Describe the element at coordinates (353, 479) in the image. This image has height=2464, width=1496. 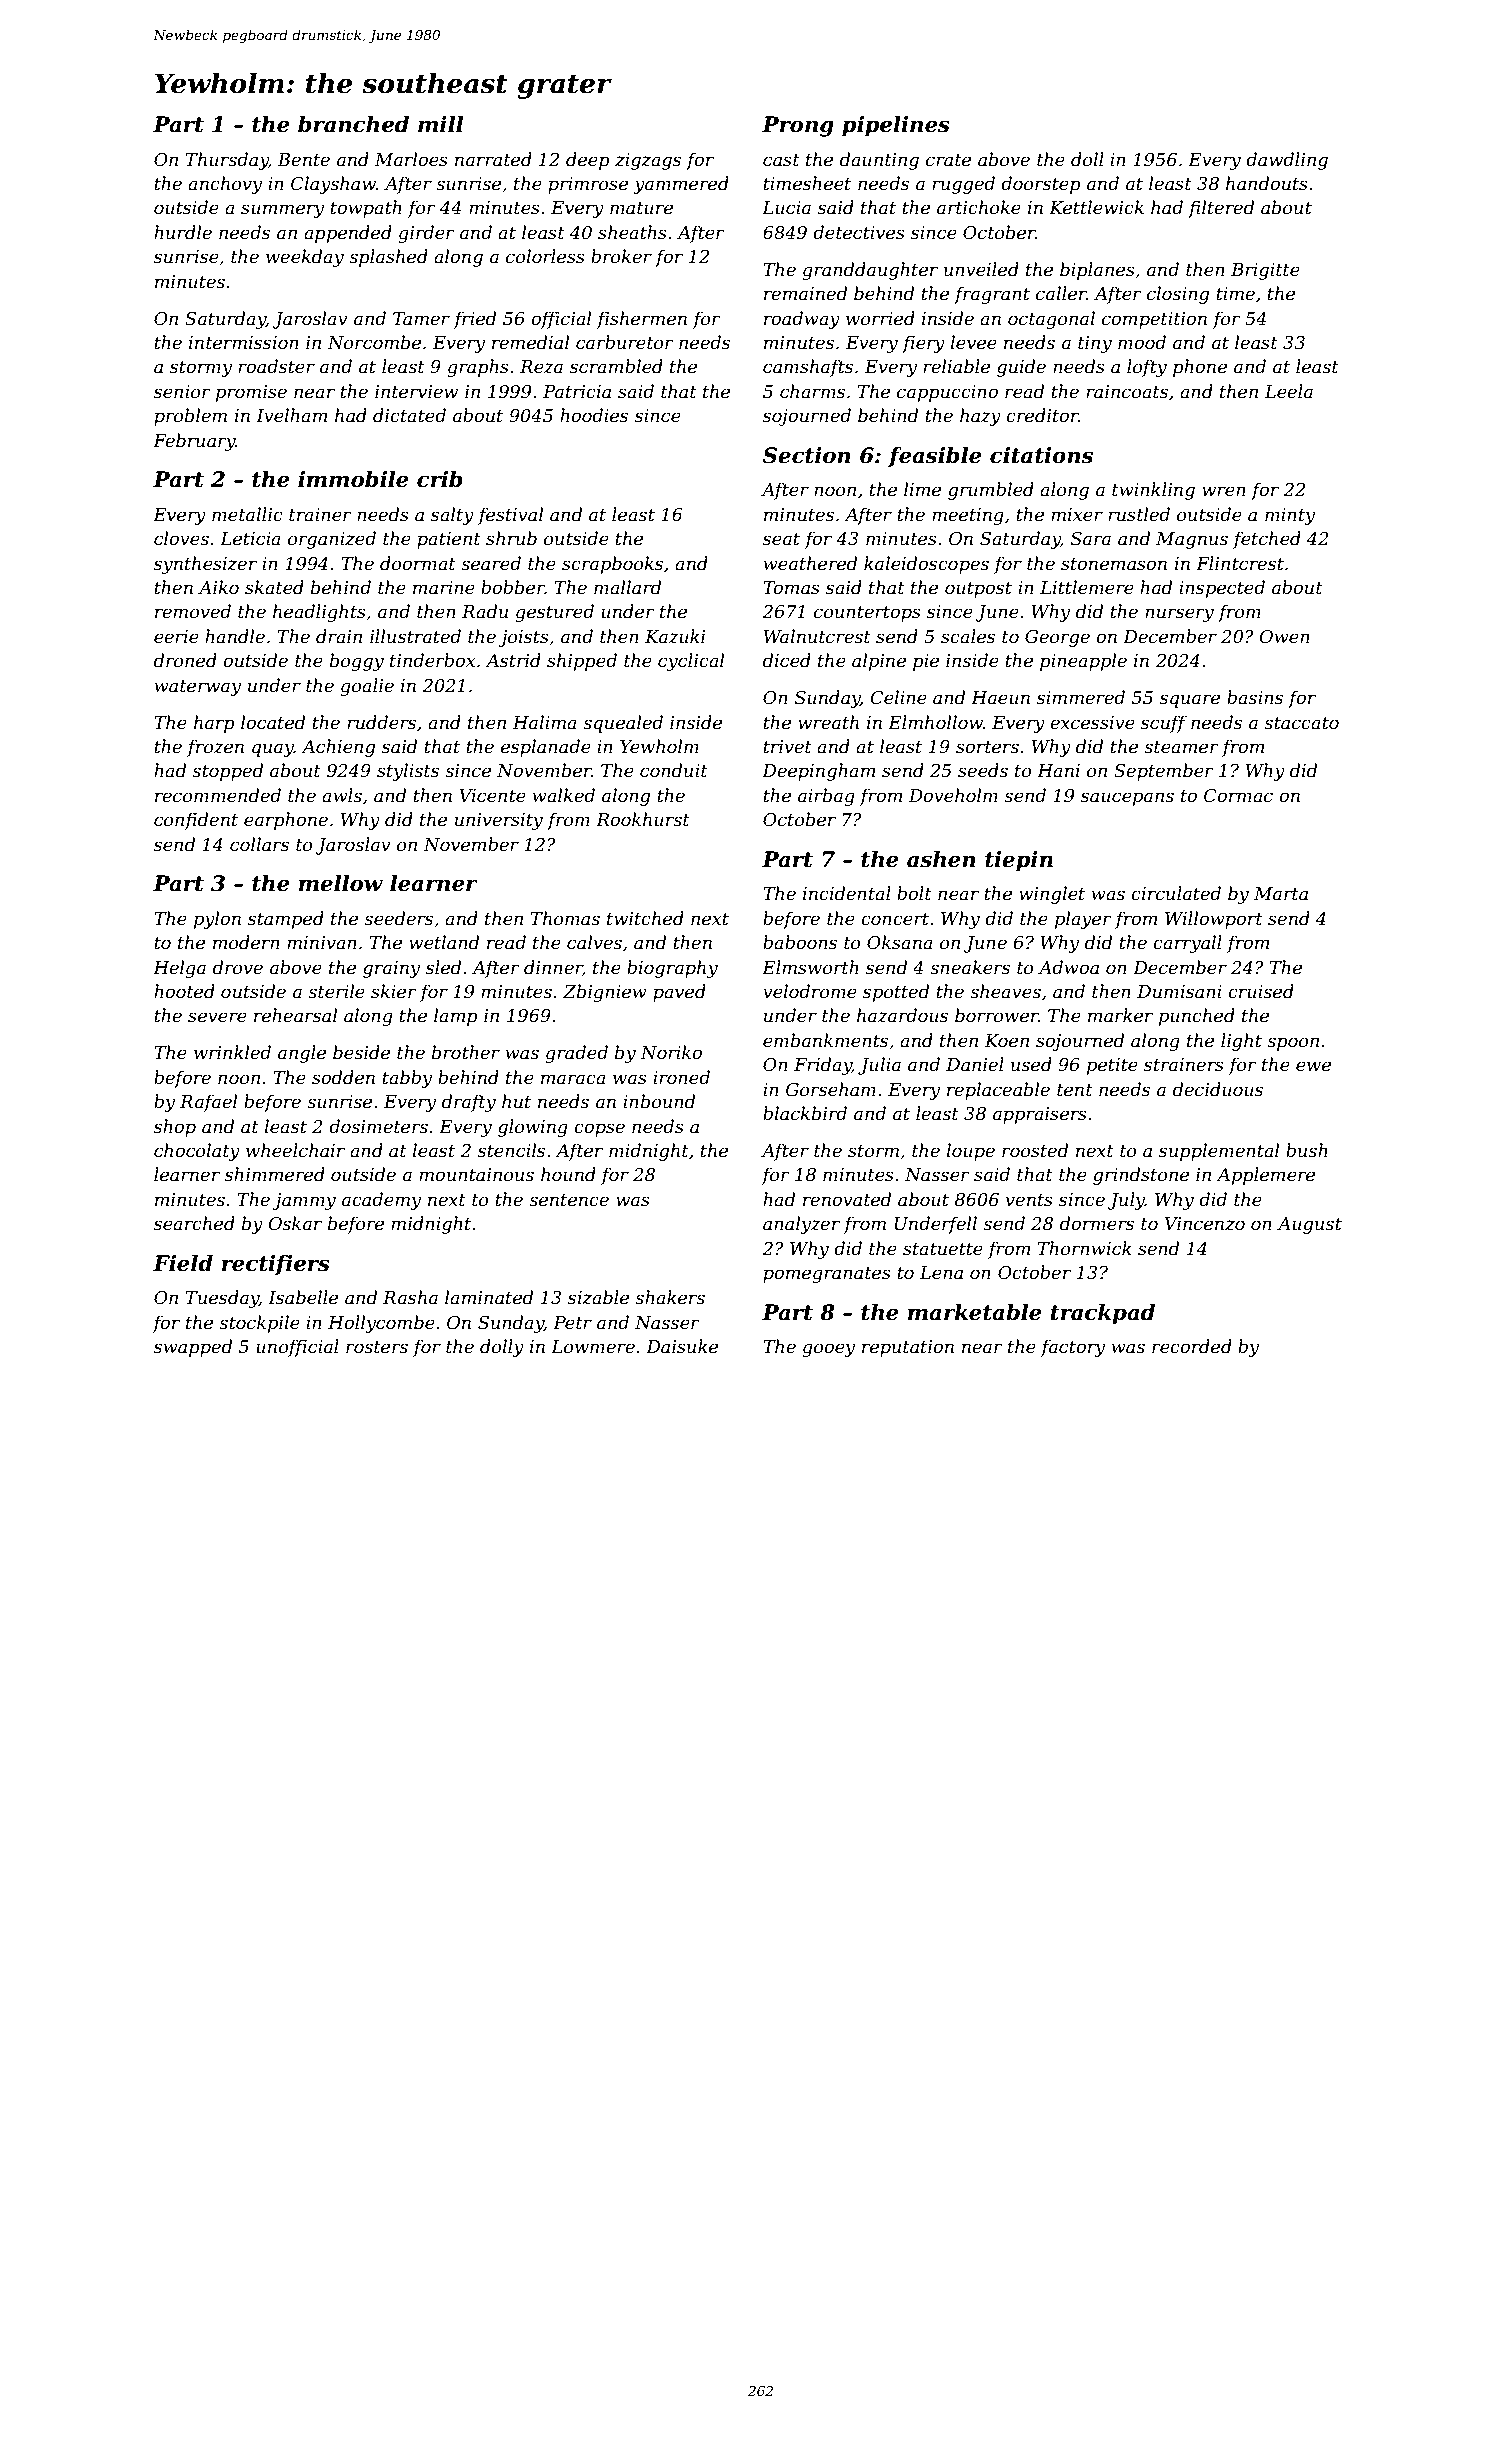
I see `immobile` at that location.
